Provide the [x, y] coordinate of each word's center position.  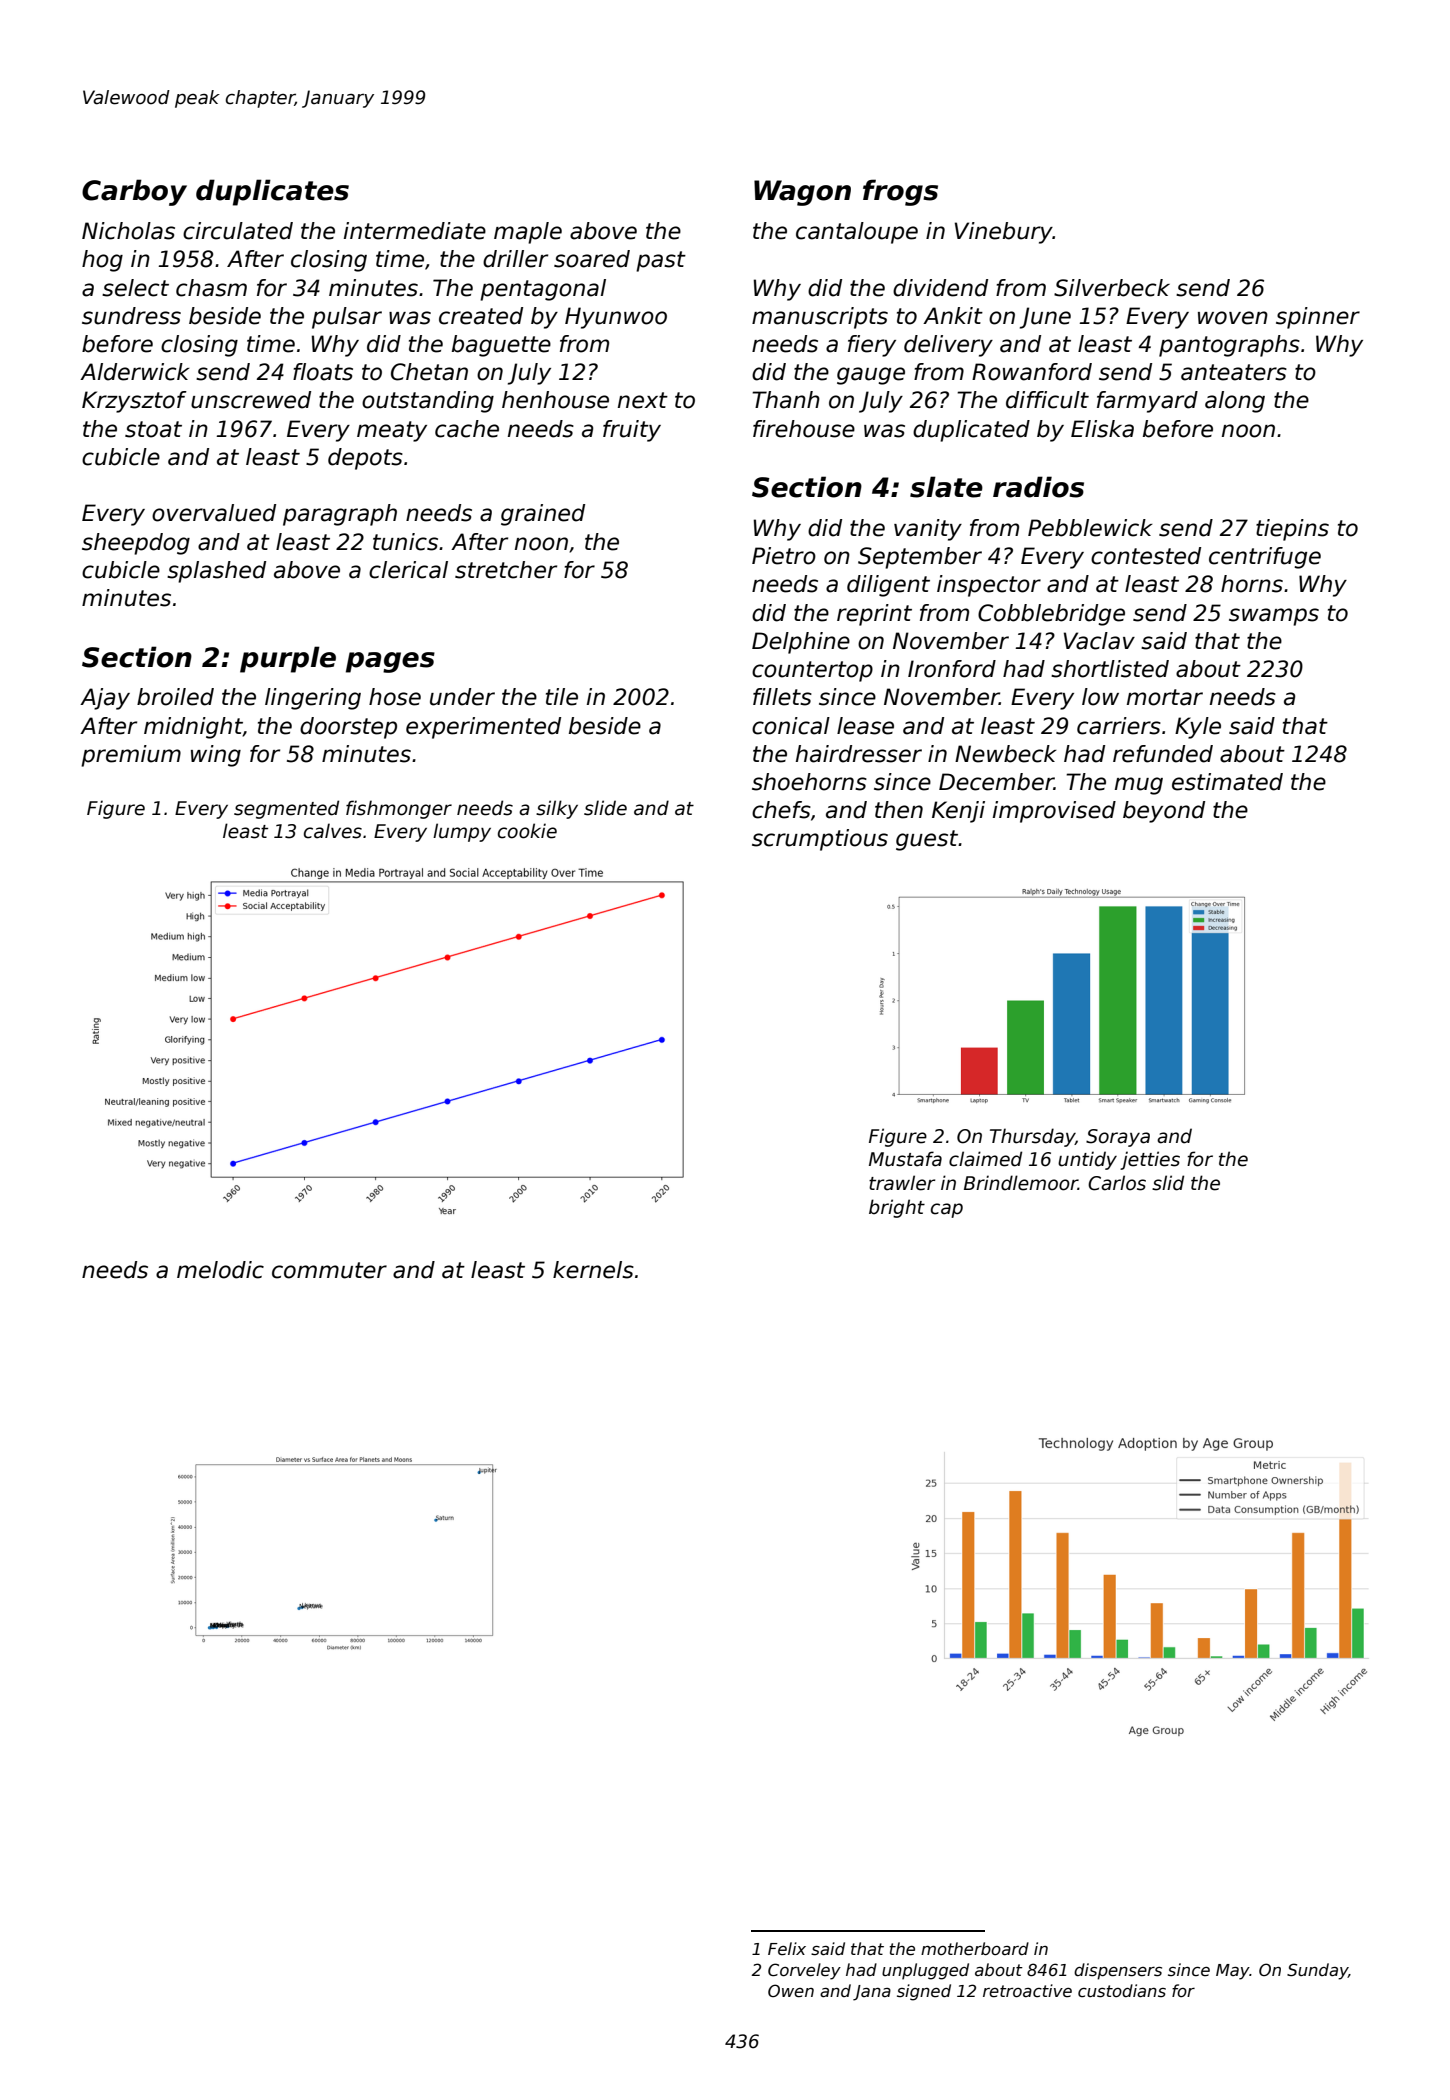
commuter [329, 1270]
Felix [787, 1948]
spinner [1318, 318]
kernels [593, 1270]
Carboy [134, 192]
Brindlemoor [1021, 1183]
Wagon [802, 193]
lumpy [462, 832]
